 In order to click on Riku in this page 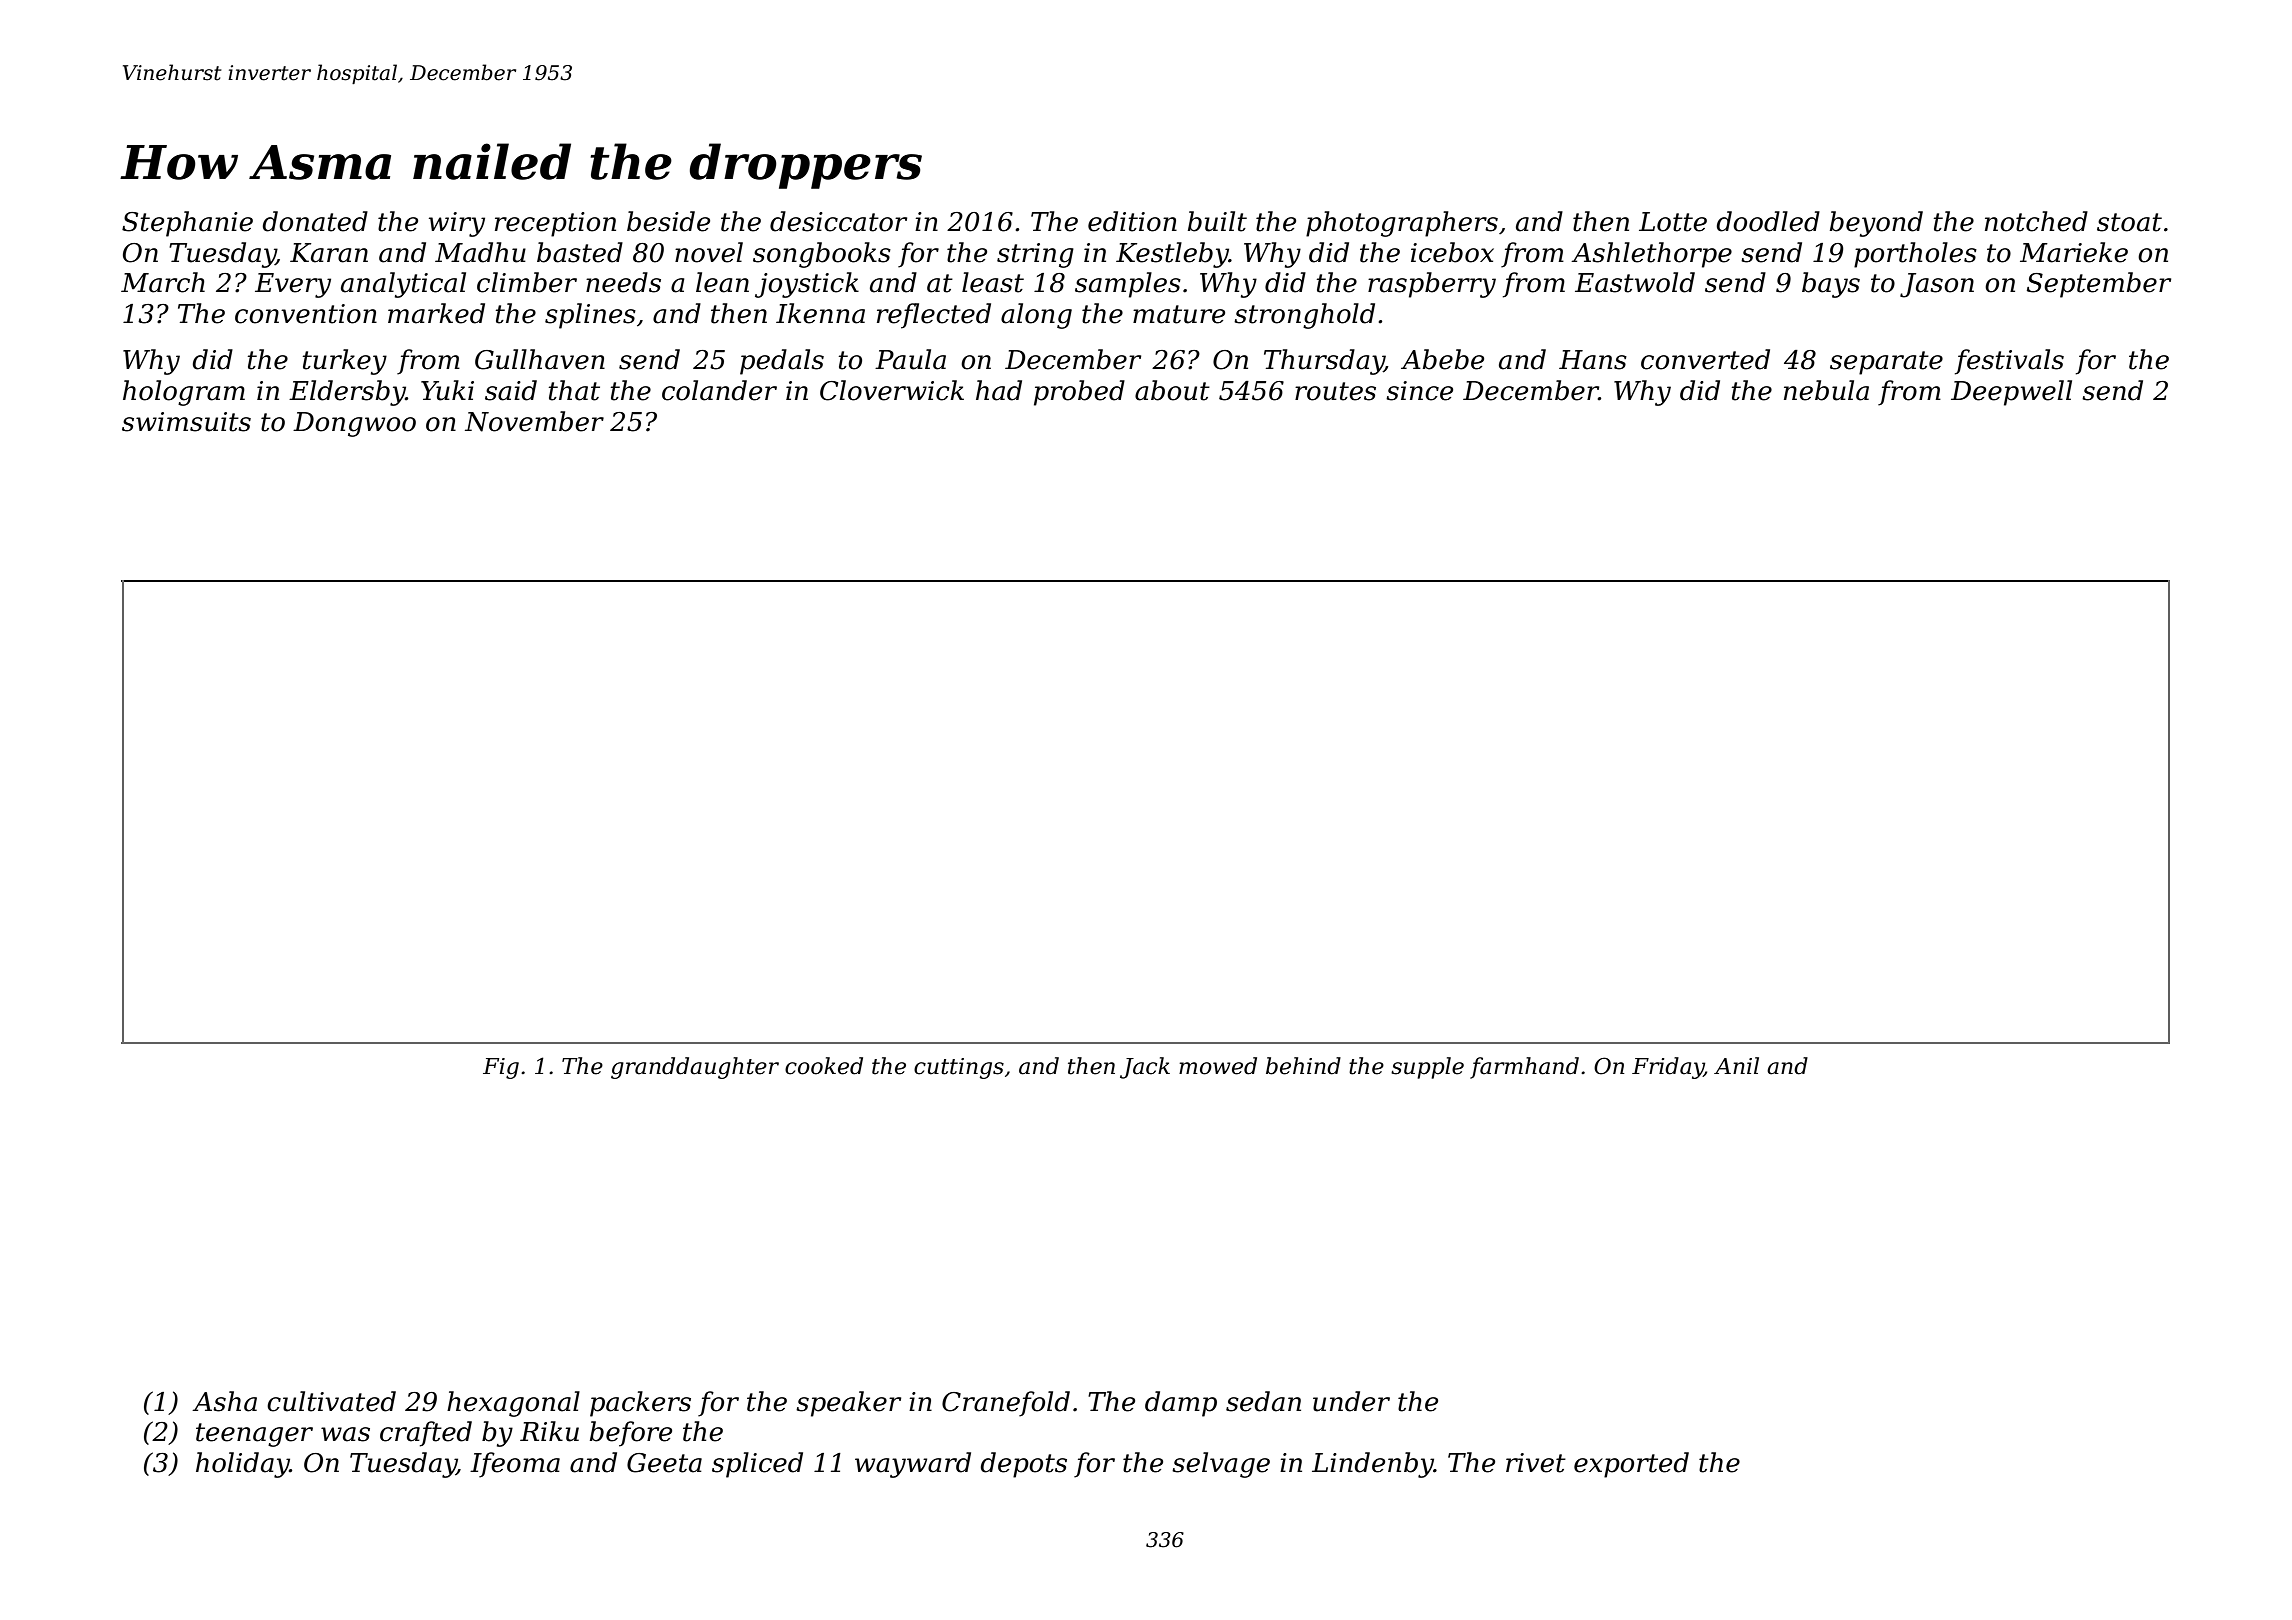, I will do `click(549, 1431)`.
